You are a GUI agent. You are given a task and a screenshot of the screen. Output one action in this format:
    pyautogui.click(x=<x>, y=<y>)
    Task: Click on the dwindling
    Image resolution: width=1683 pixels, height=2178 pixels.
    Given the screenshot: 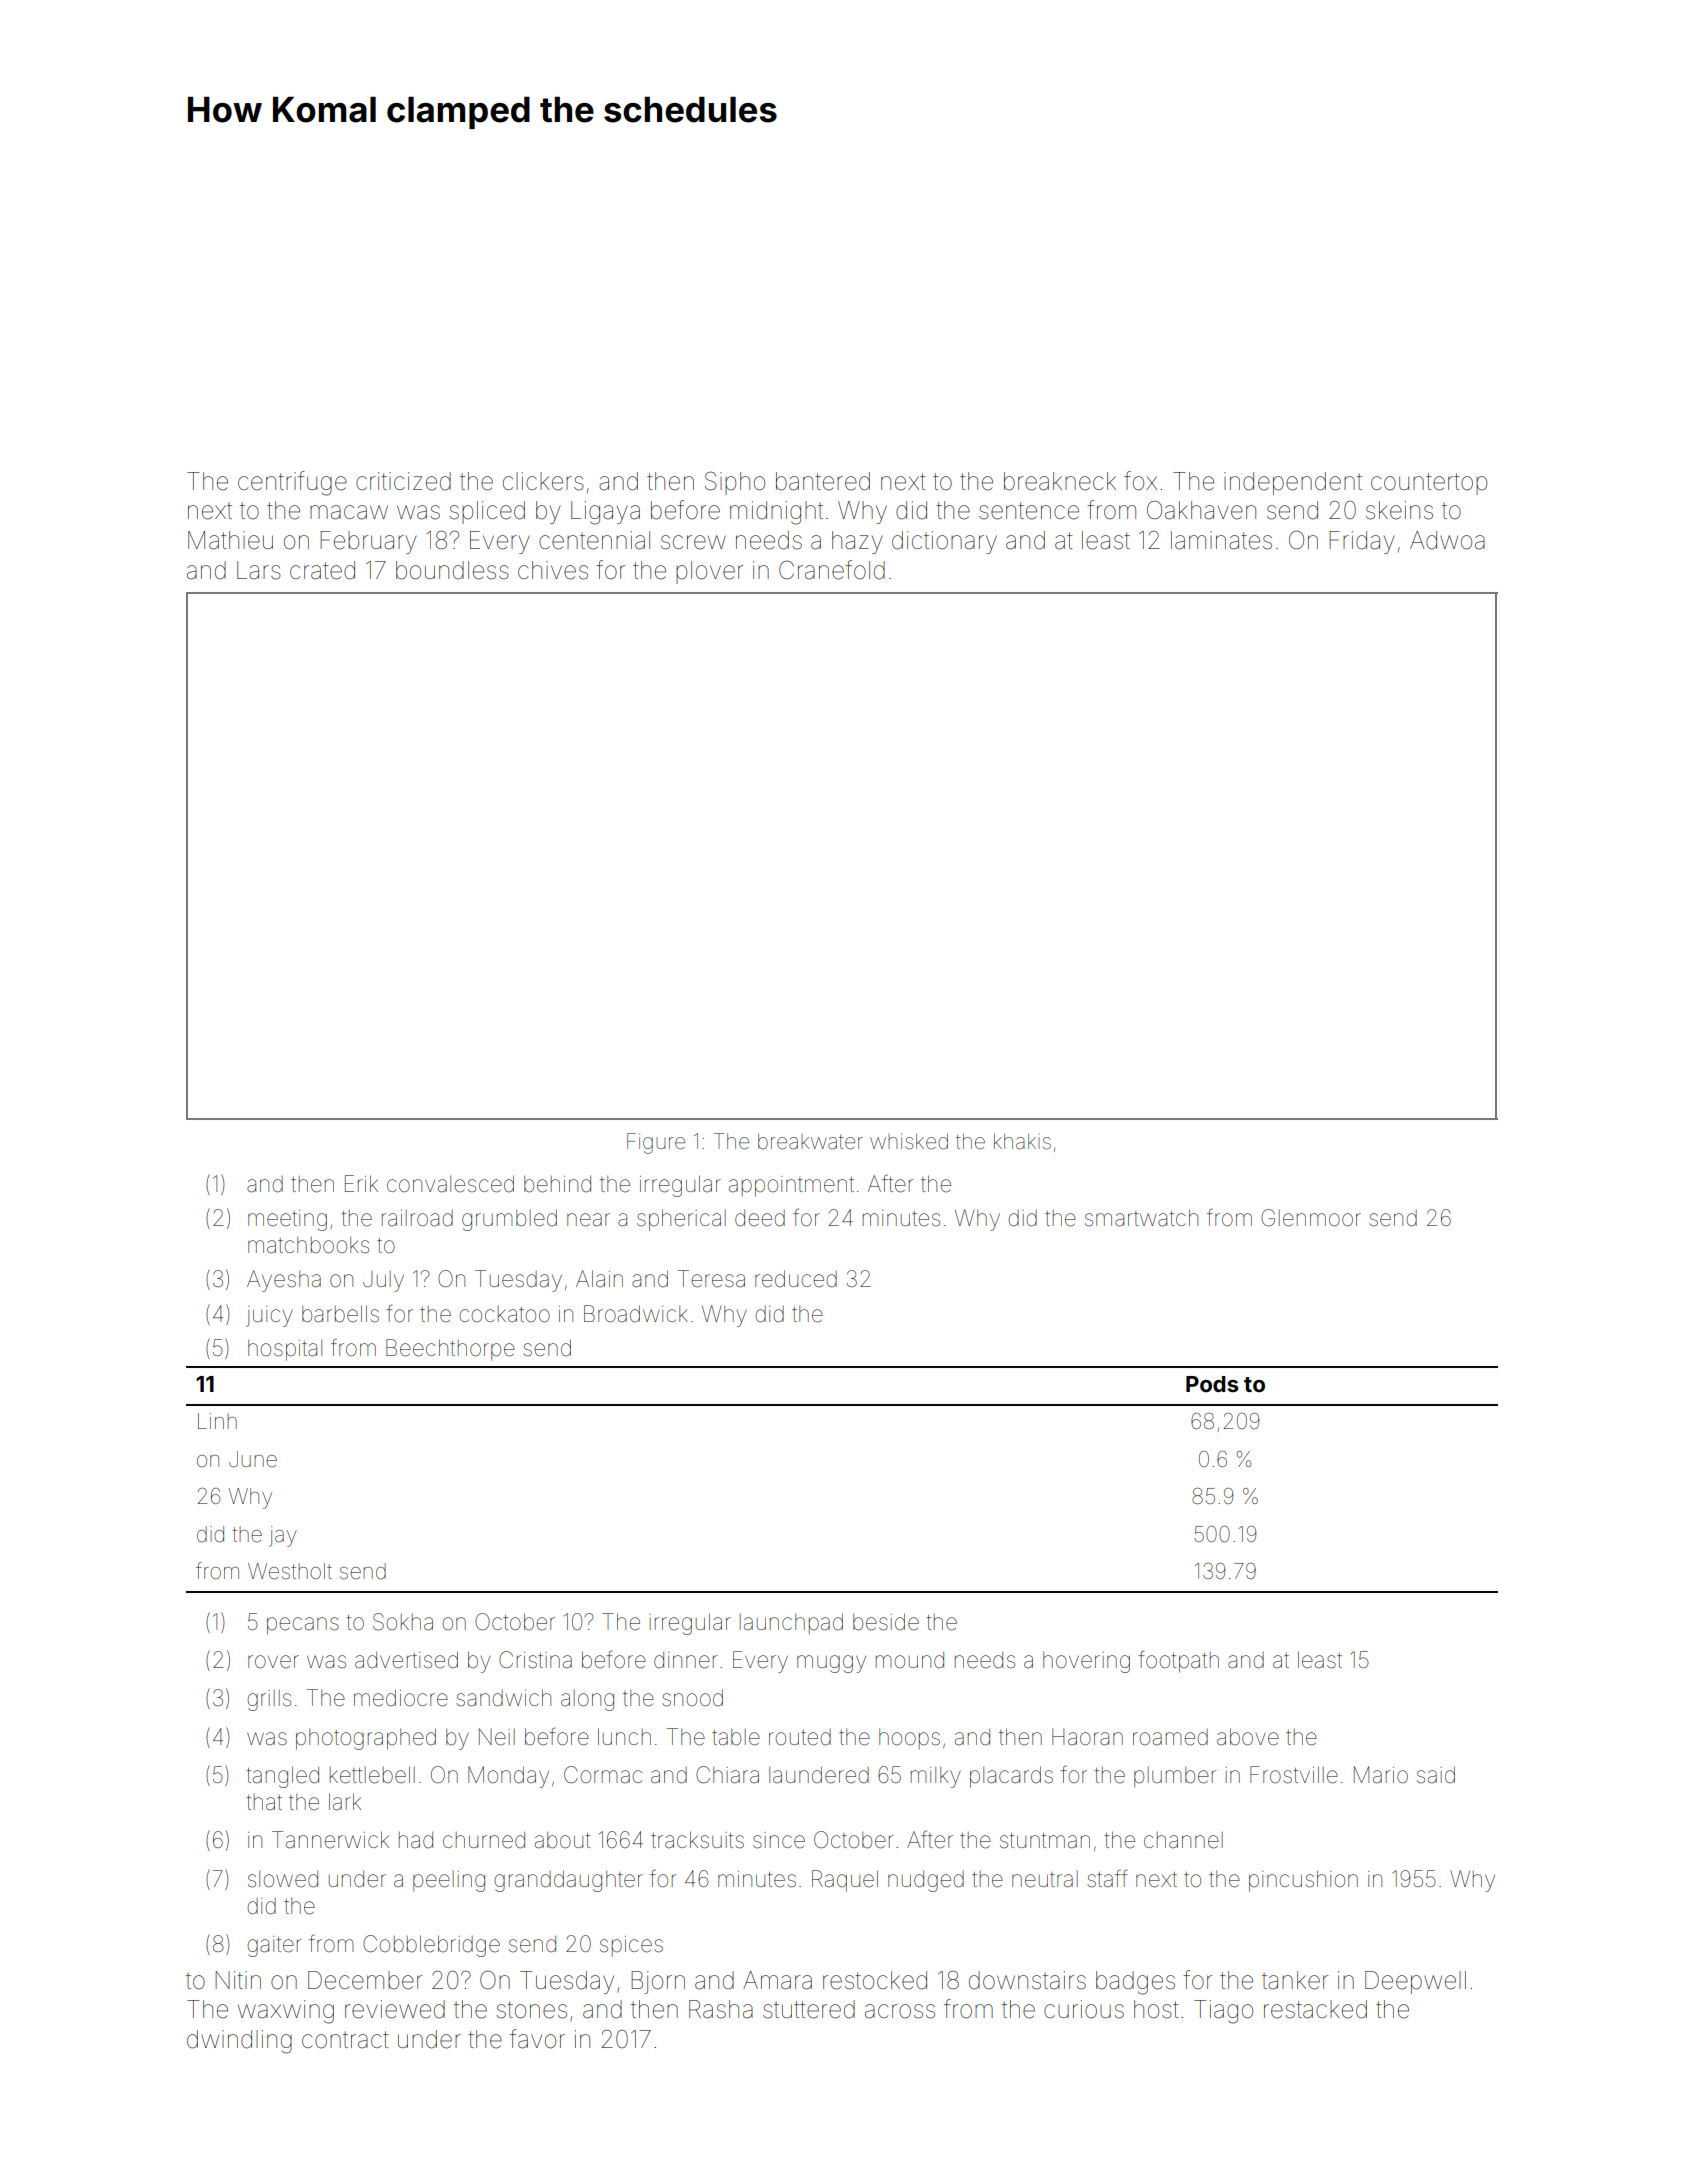 What is the action you would take?
    pyautogui.click(x=239, y=2042)
